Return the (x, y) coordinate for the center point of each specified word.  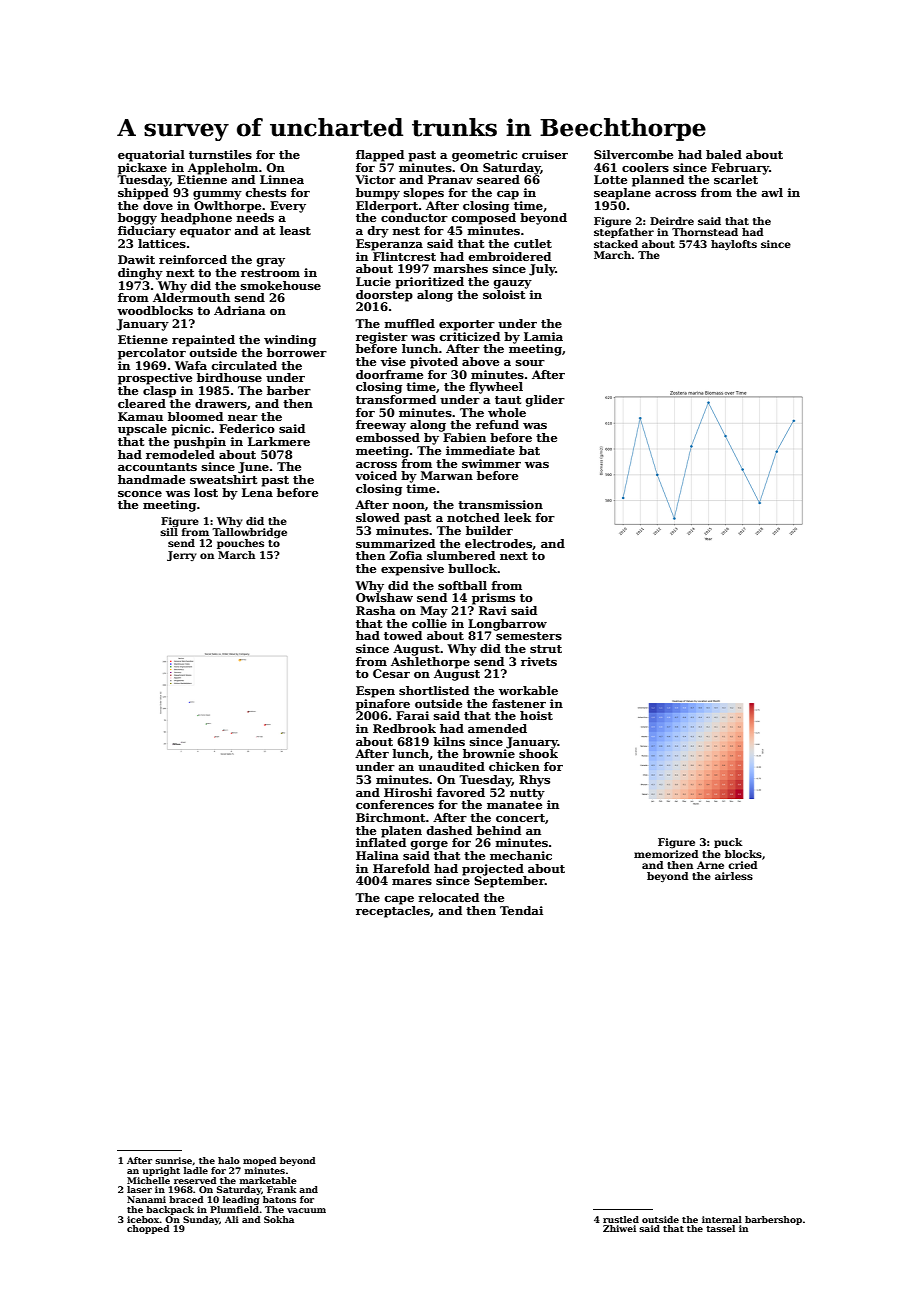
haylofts (734, 245)
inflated (381, 842)
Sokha (279, 1219)
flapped (380, 156)
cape (399, 900)
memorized (666, 854)
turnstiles (220, 154)
